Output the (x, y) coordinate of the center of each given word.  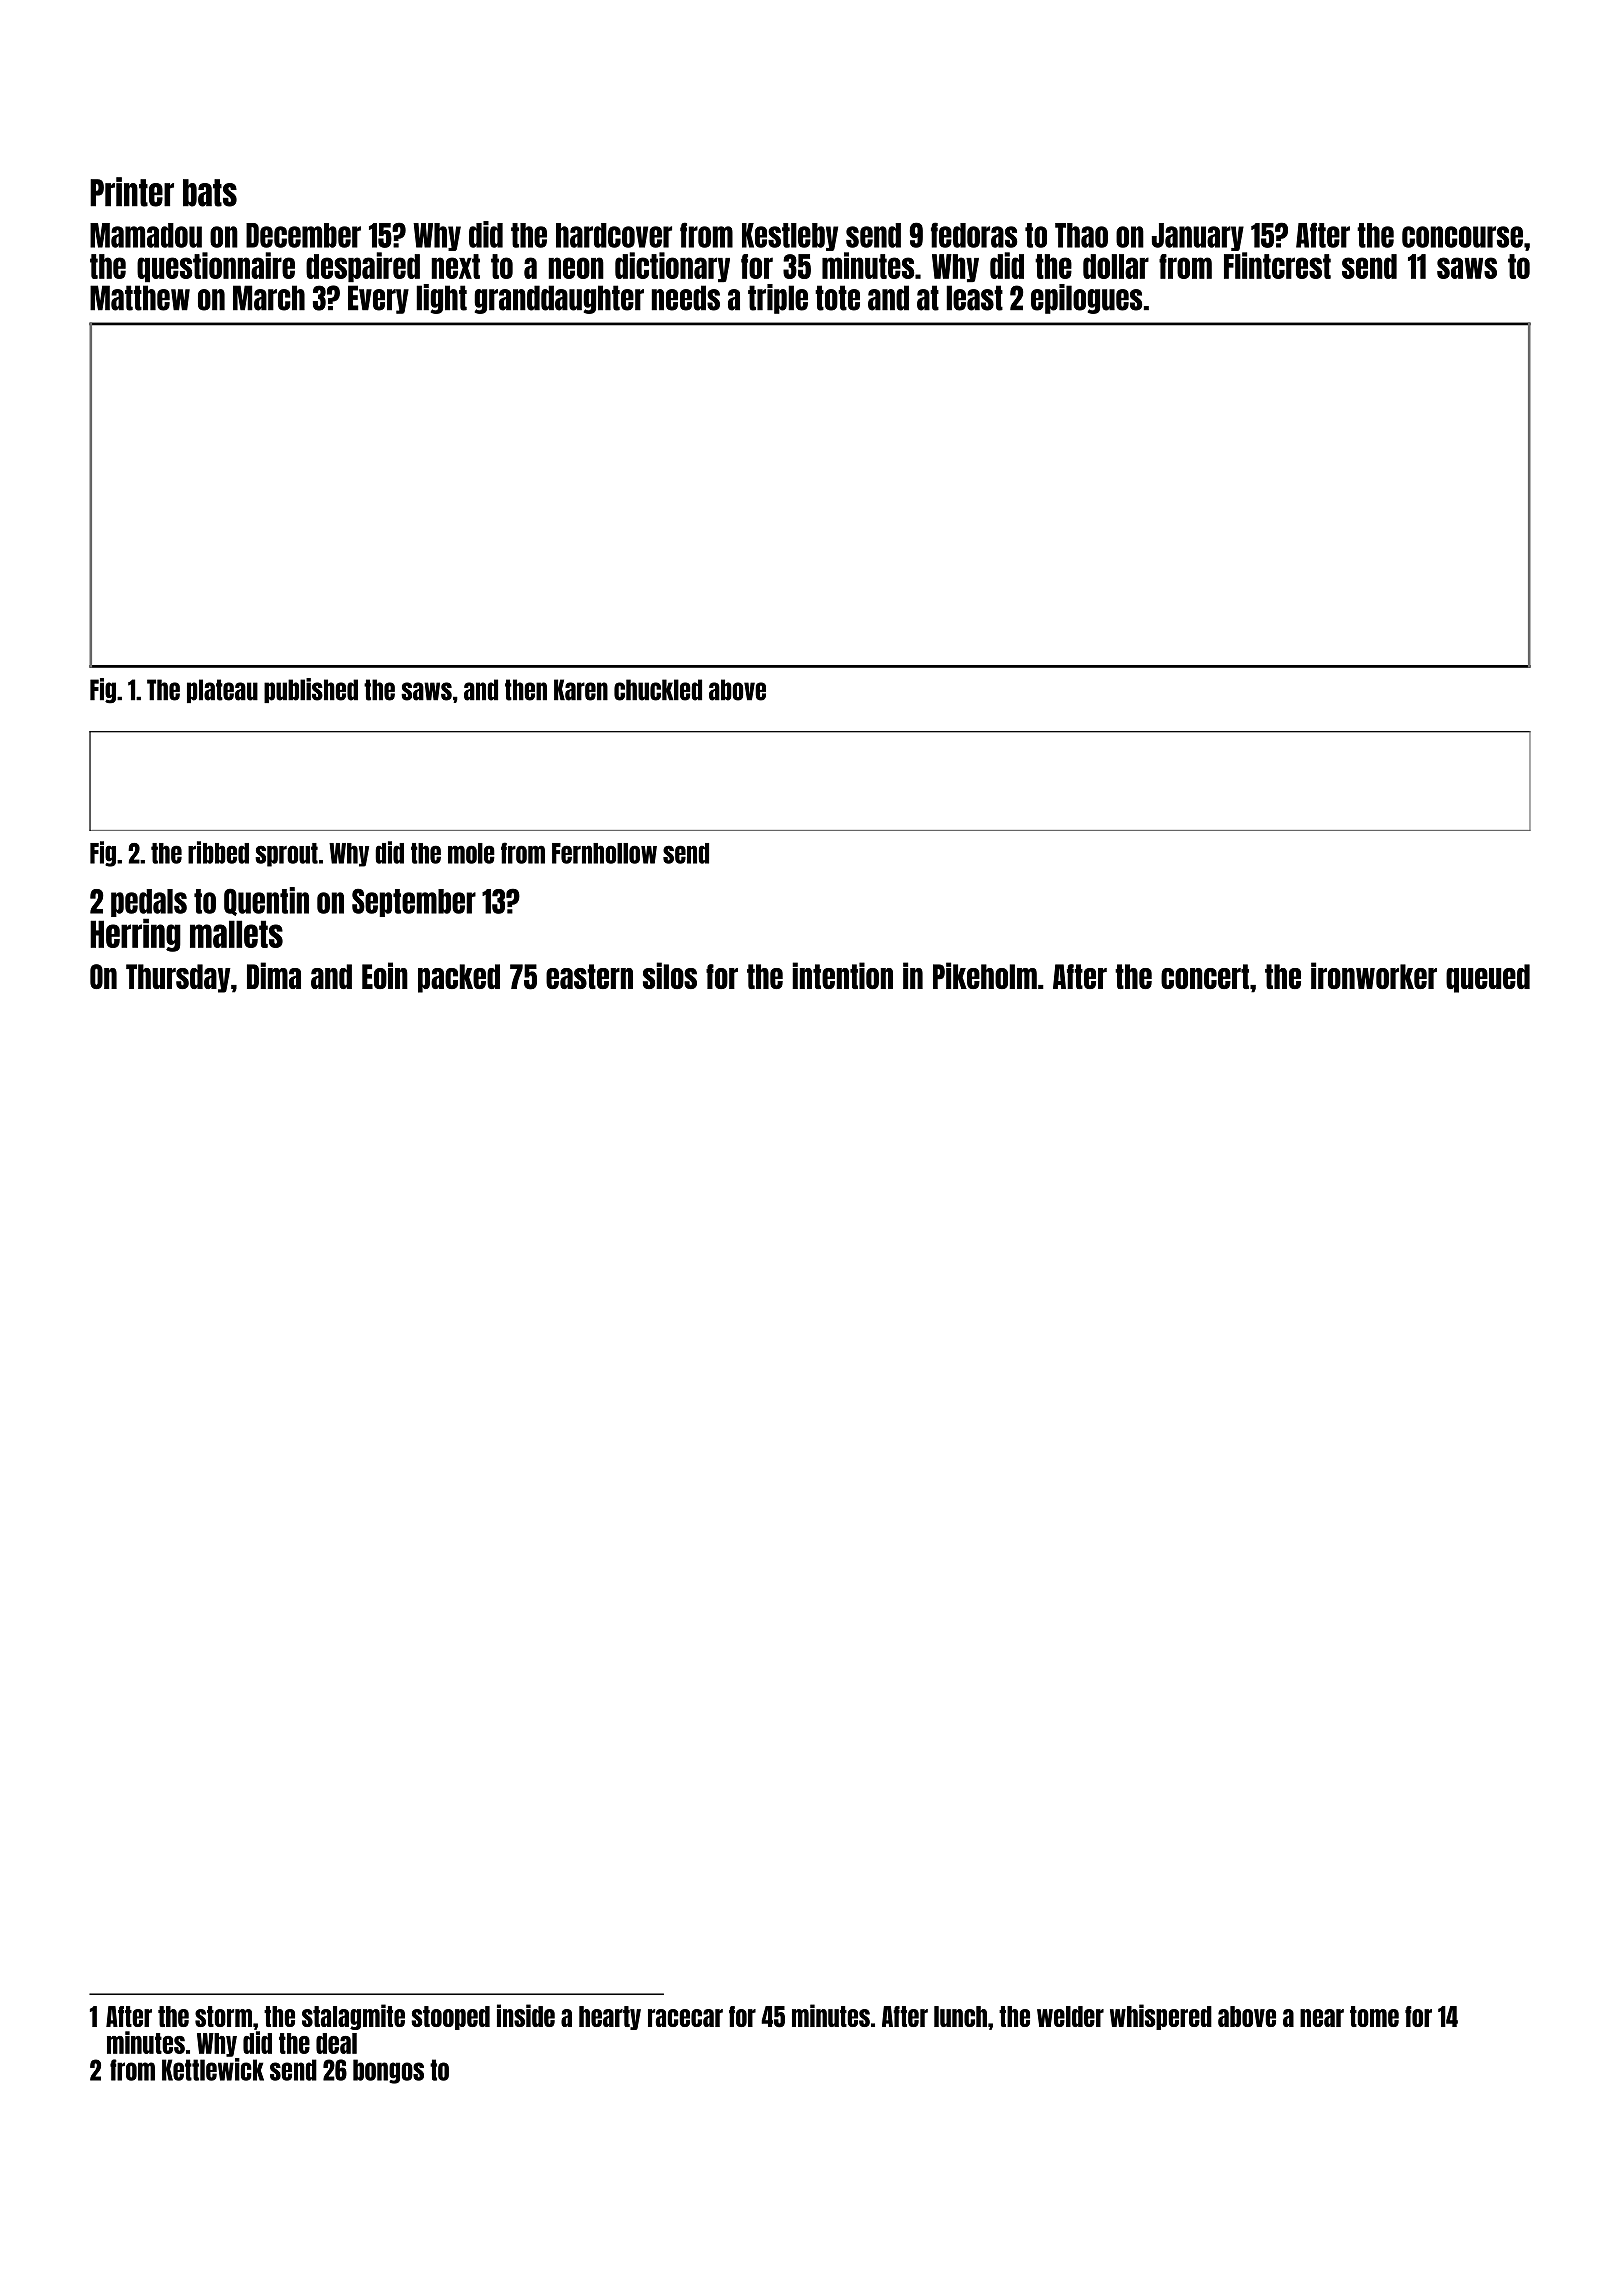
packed (459, 978)
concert (1205, 976)
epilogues (1087, 299)
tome (1374, 2016)
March (269, 298)
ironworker (1374, 975)
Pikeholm (985, 975)
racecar (685, 2018)
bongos (388, 2071)
